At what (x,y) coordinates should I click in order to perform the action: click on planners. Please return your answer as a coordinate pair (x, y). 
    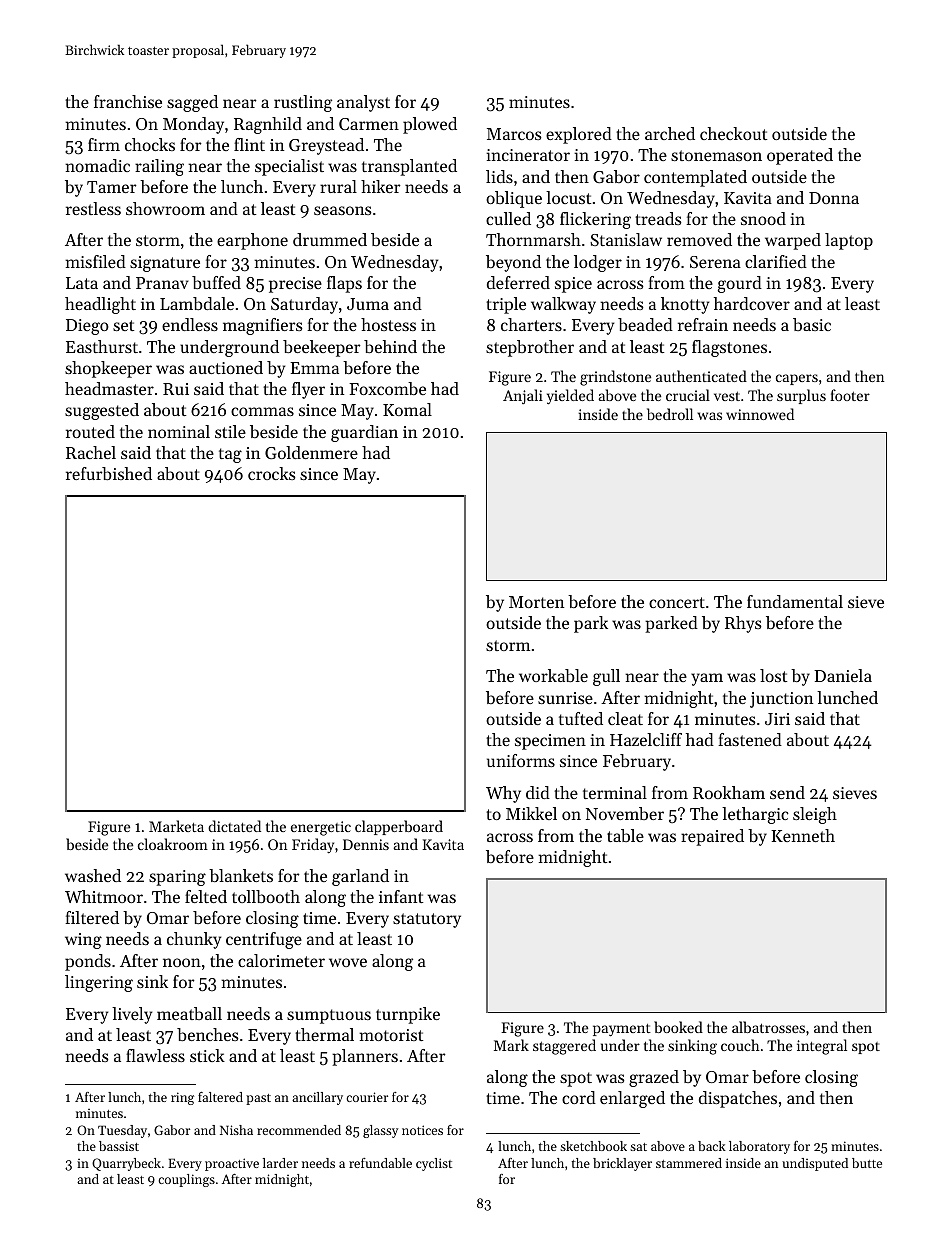
    Looking at the image, I should click on (365, 1057).
